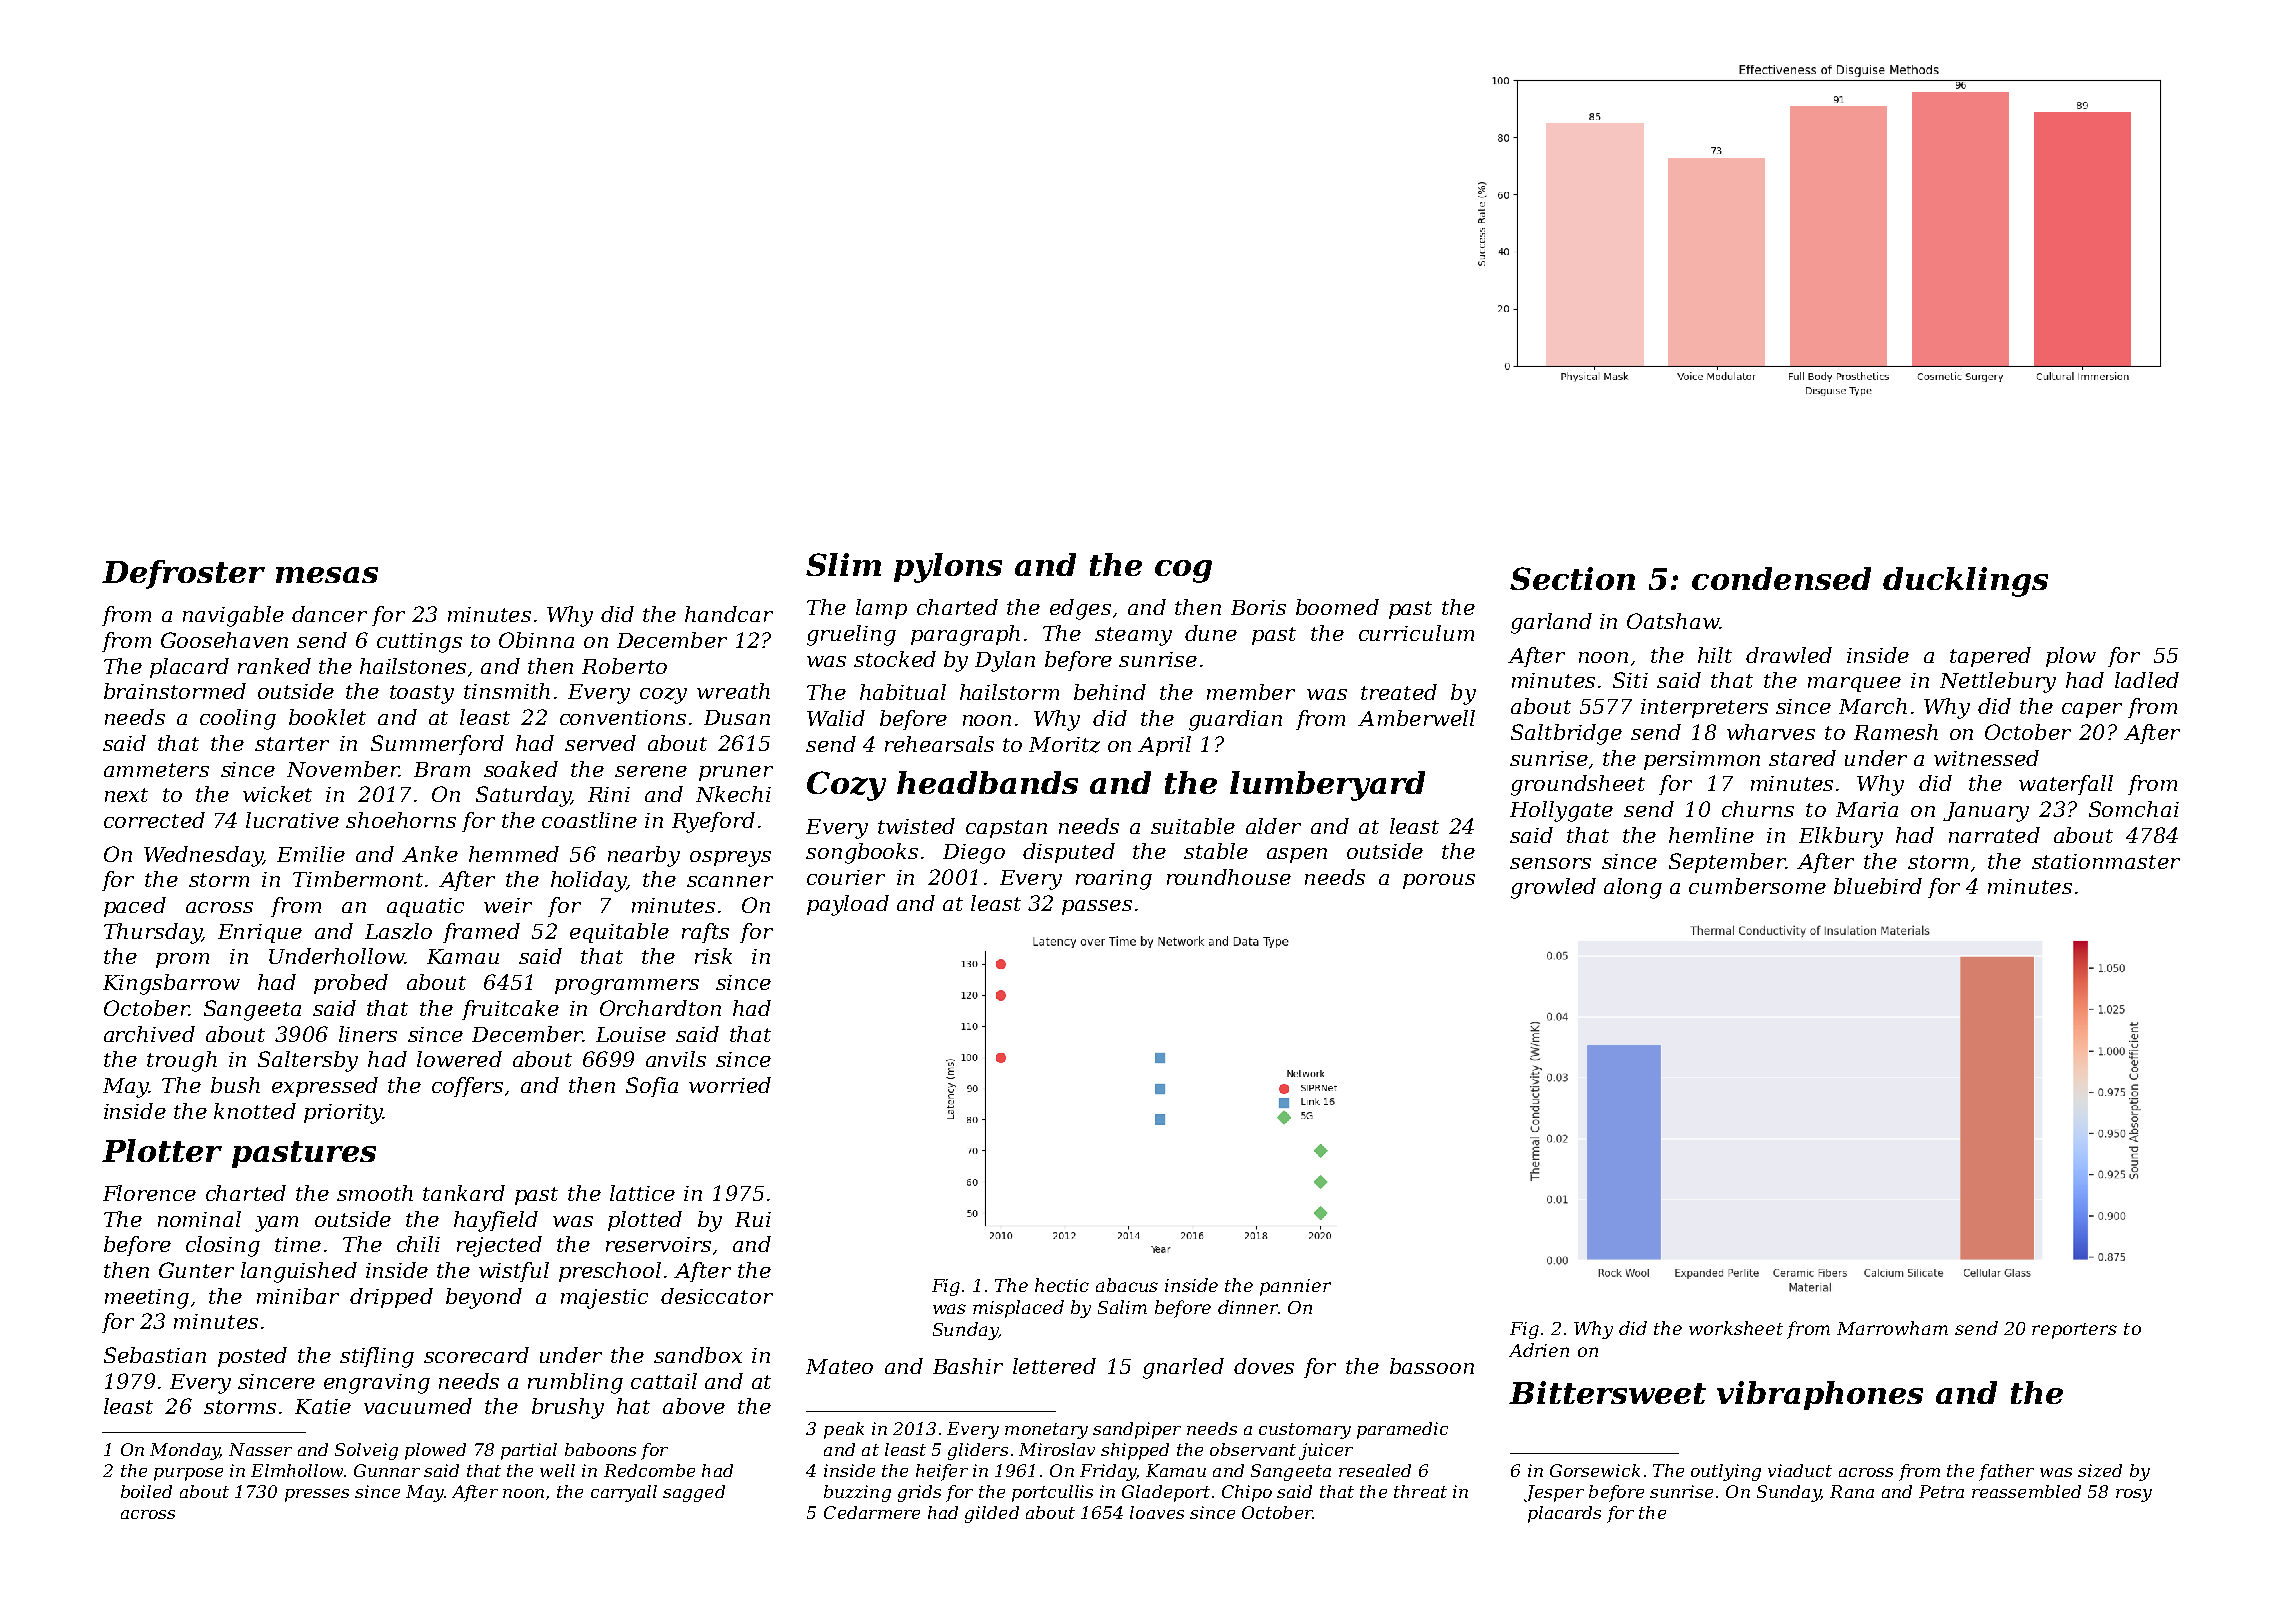 This document has height=1614, width=2282. What do you see at coordinates (2074, 1331) in the document?
I see `reporters` at bounding box center [2074, 1331].
